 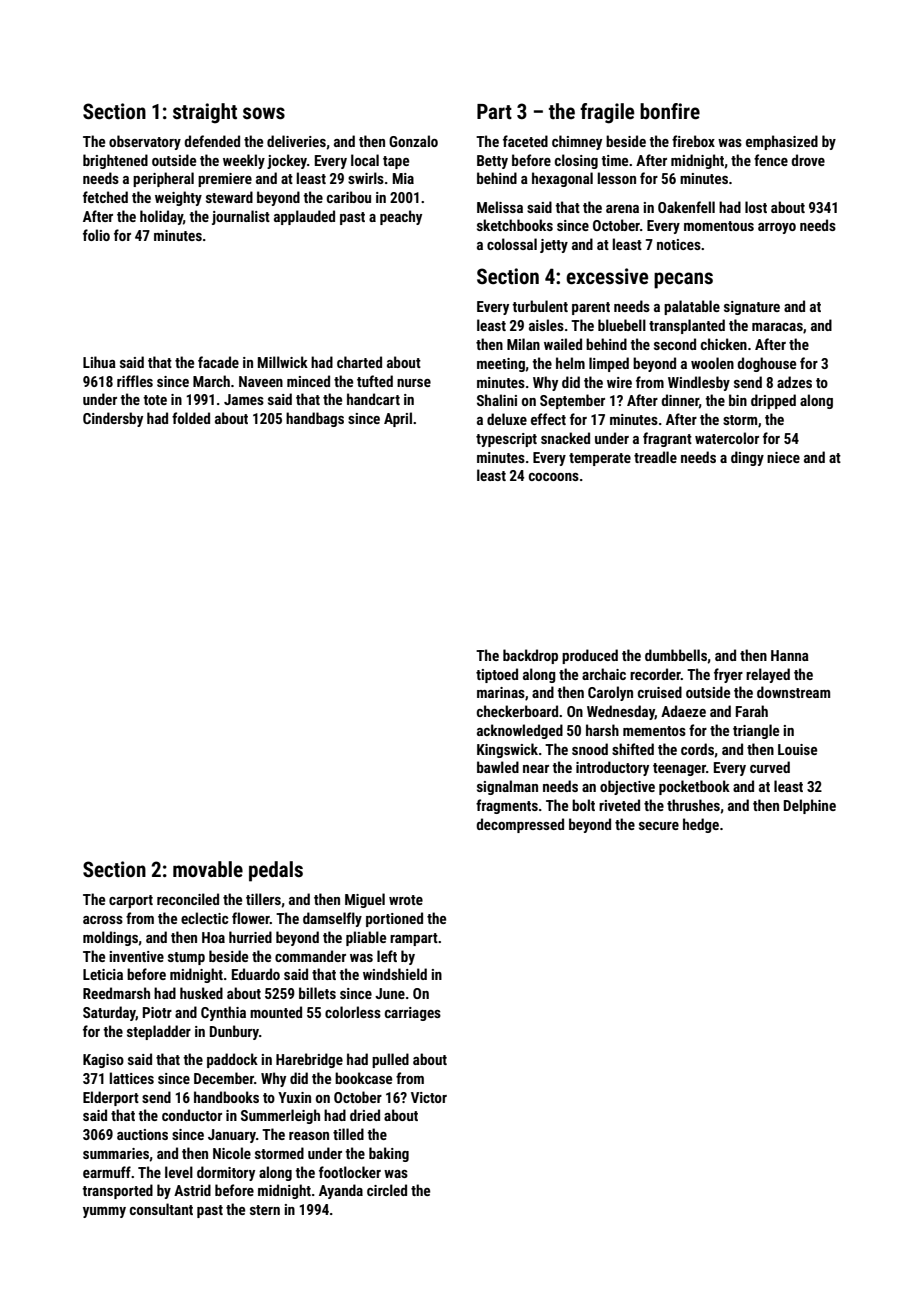 What do you see at coordinates (205, 113) in the screenshot?
I see `straight` at bounding box center [205, 113].
